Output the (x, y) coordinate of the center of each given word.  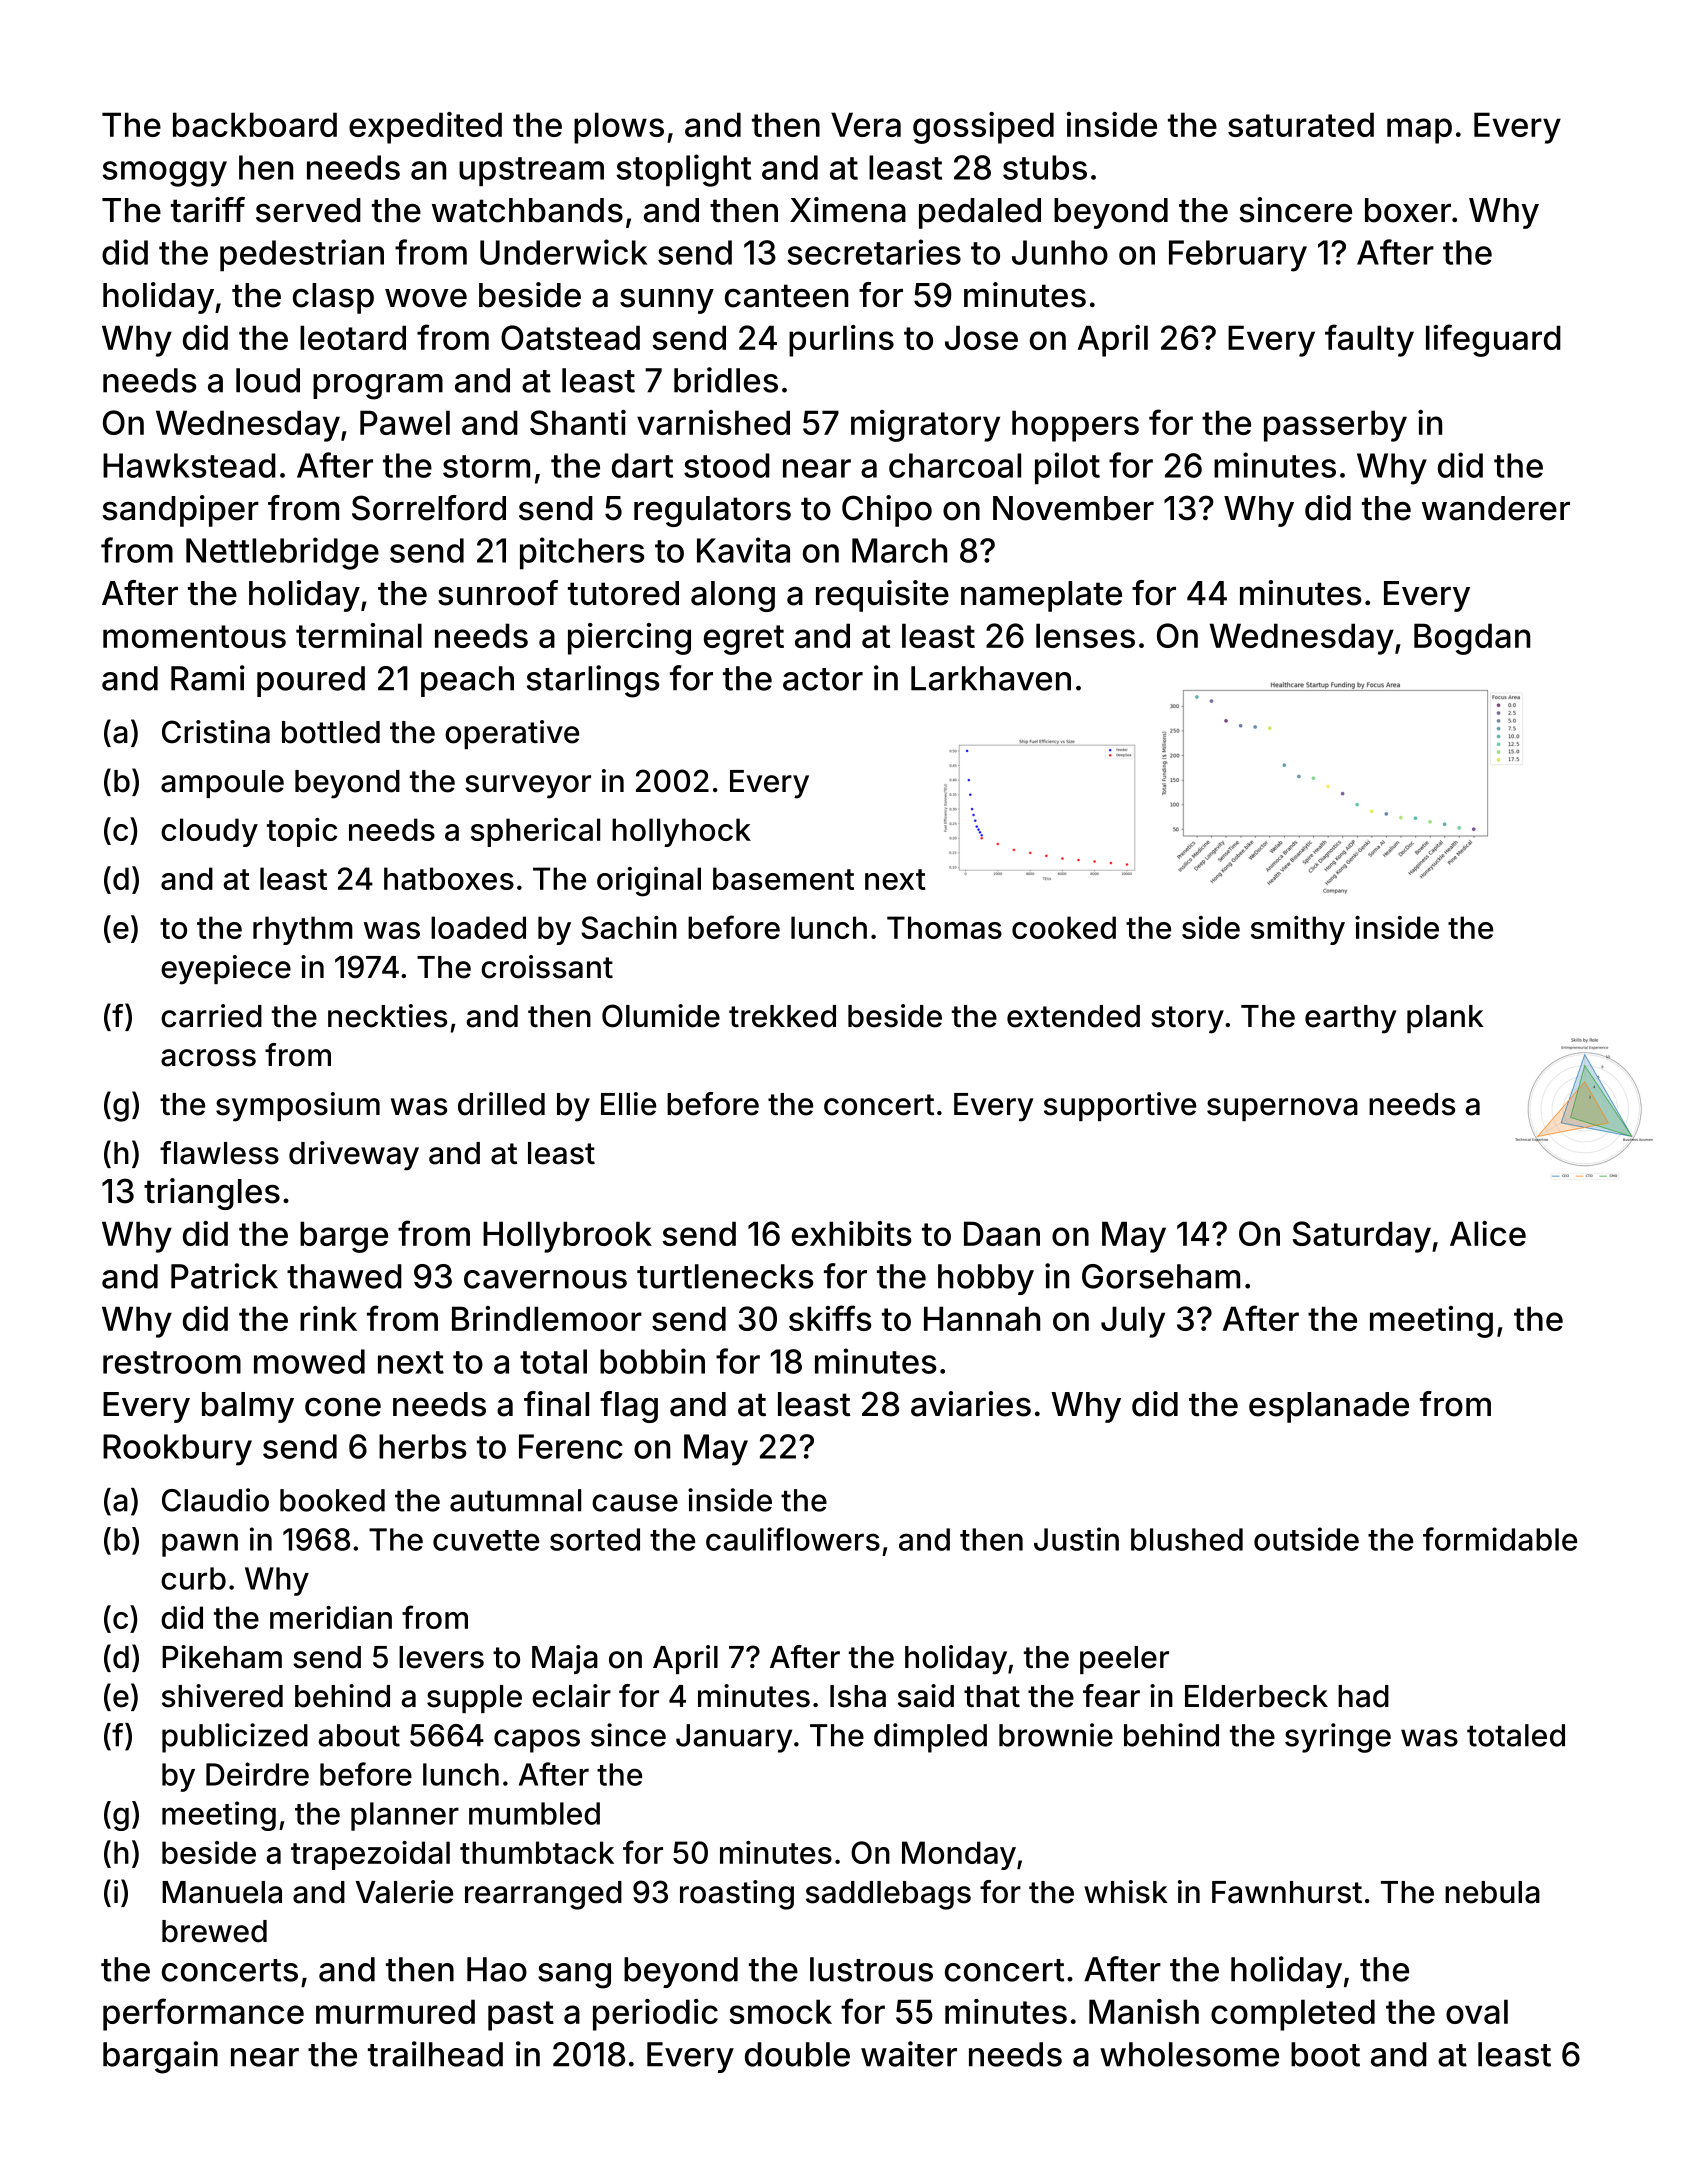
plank (1445, 1019)
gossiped (983, 128)
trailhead (435, 2054)
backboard (255, 124)
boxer (1408, 210)
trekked (782, 1016)
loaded (478, 927)
